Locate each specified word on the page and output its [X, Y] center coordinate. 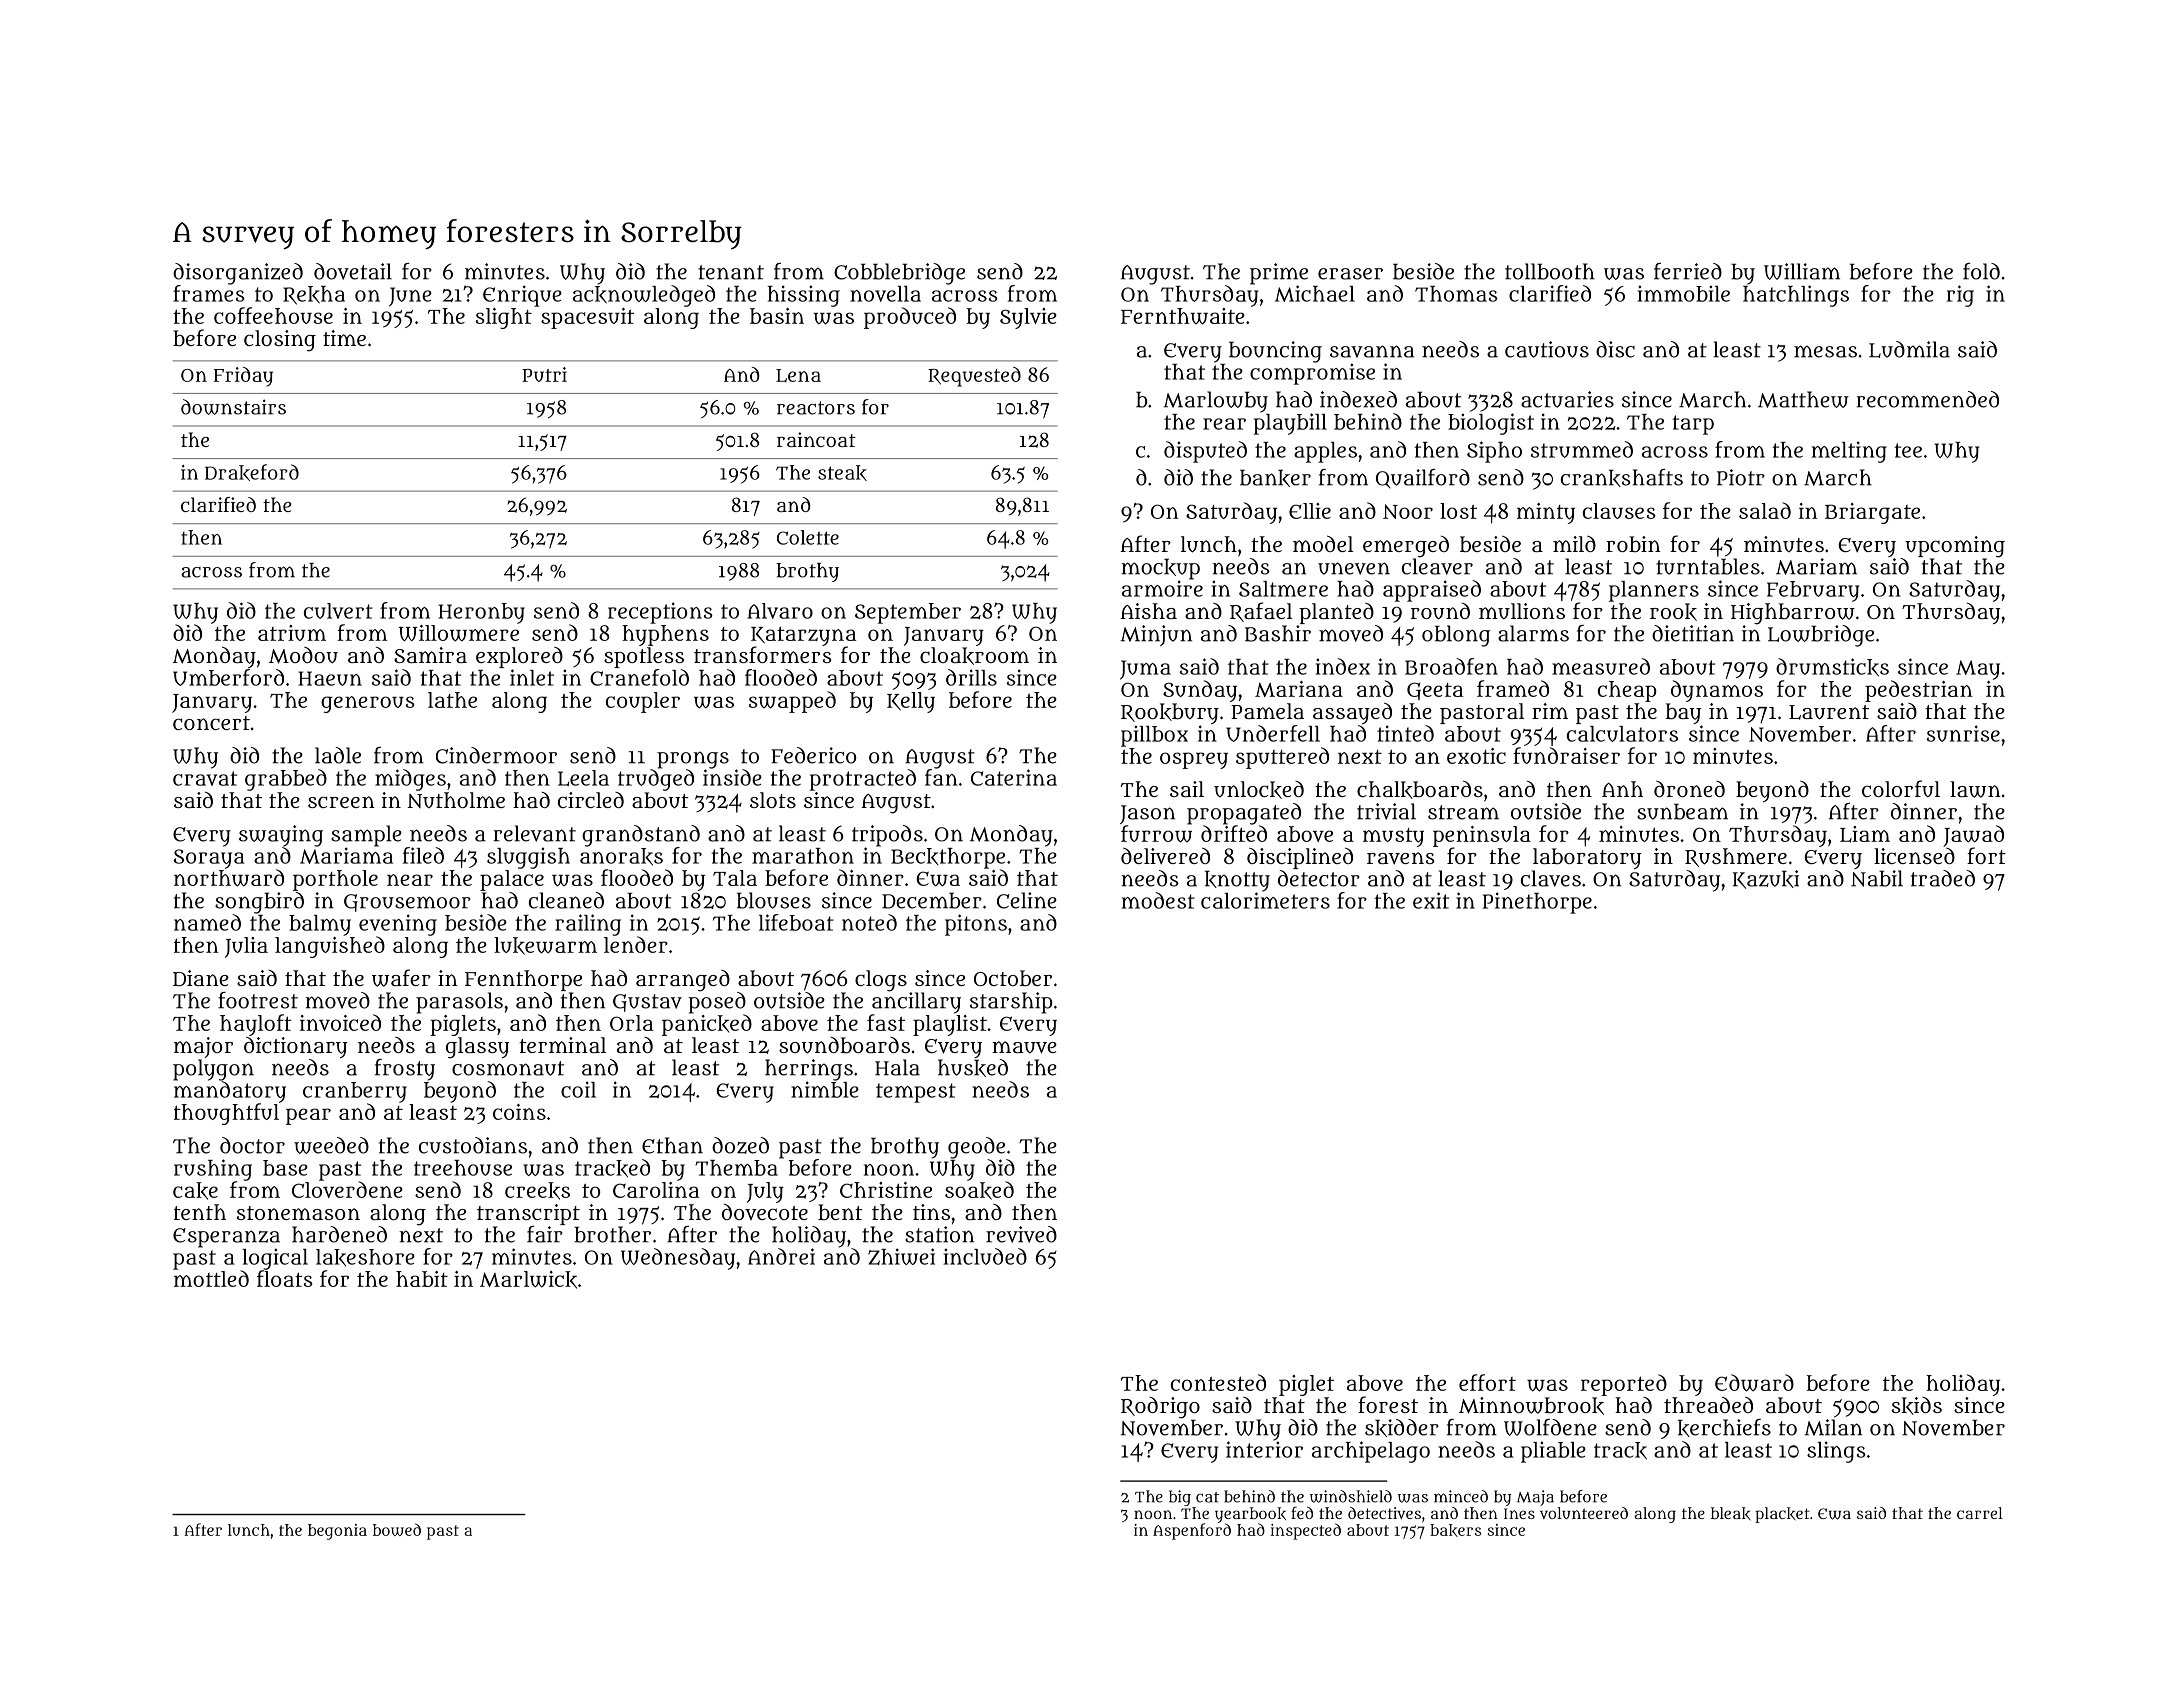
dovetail [353, 271]
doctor [252, 1145]
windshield [1351, 1496]
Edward [1754, 1383]
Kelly [911, 702]
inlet [532, 677]
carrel [1980, 1513]
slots [773, 800]
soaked [979, 1190]
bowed [397, 1529]
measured [1601, 666]
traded [1943, 878]
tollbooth [1550, 271]
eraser [1350, 274]
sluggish [528, 858]
